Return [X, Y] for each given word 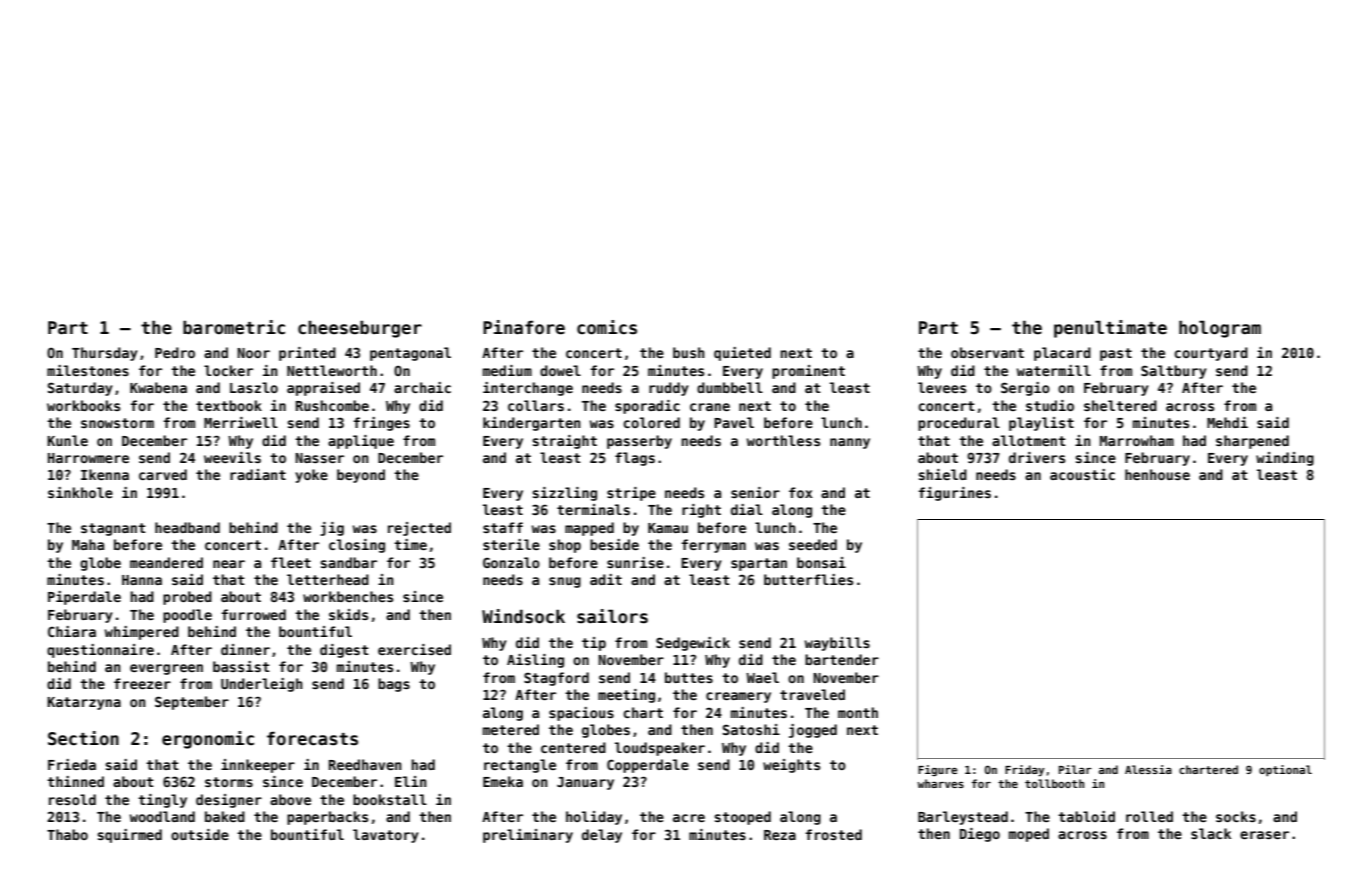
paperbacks [327, 818]
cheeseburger [360, 329]
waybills [837, 644]
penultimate [1110, 329]
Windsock [523, 616]
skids [348, 614]
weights [791, 766]
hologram [1220, 329]
